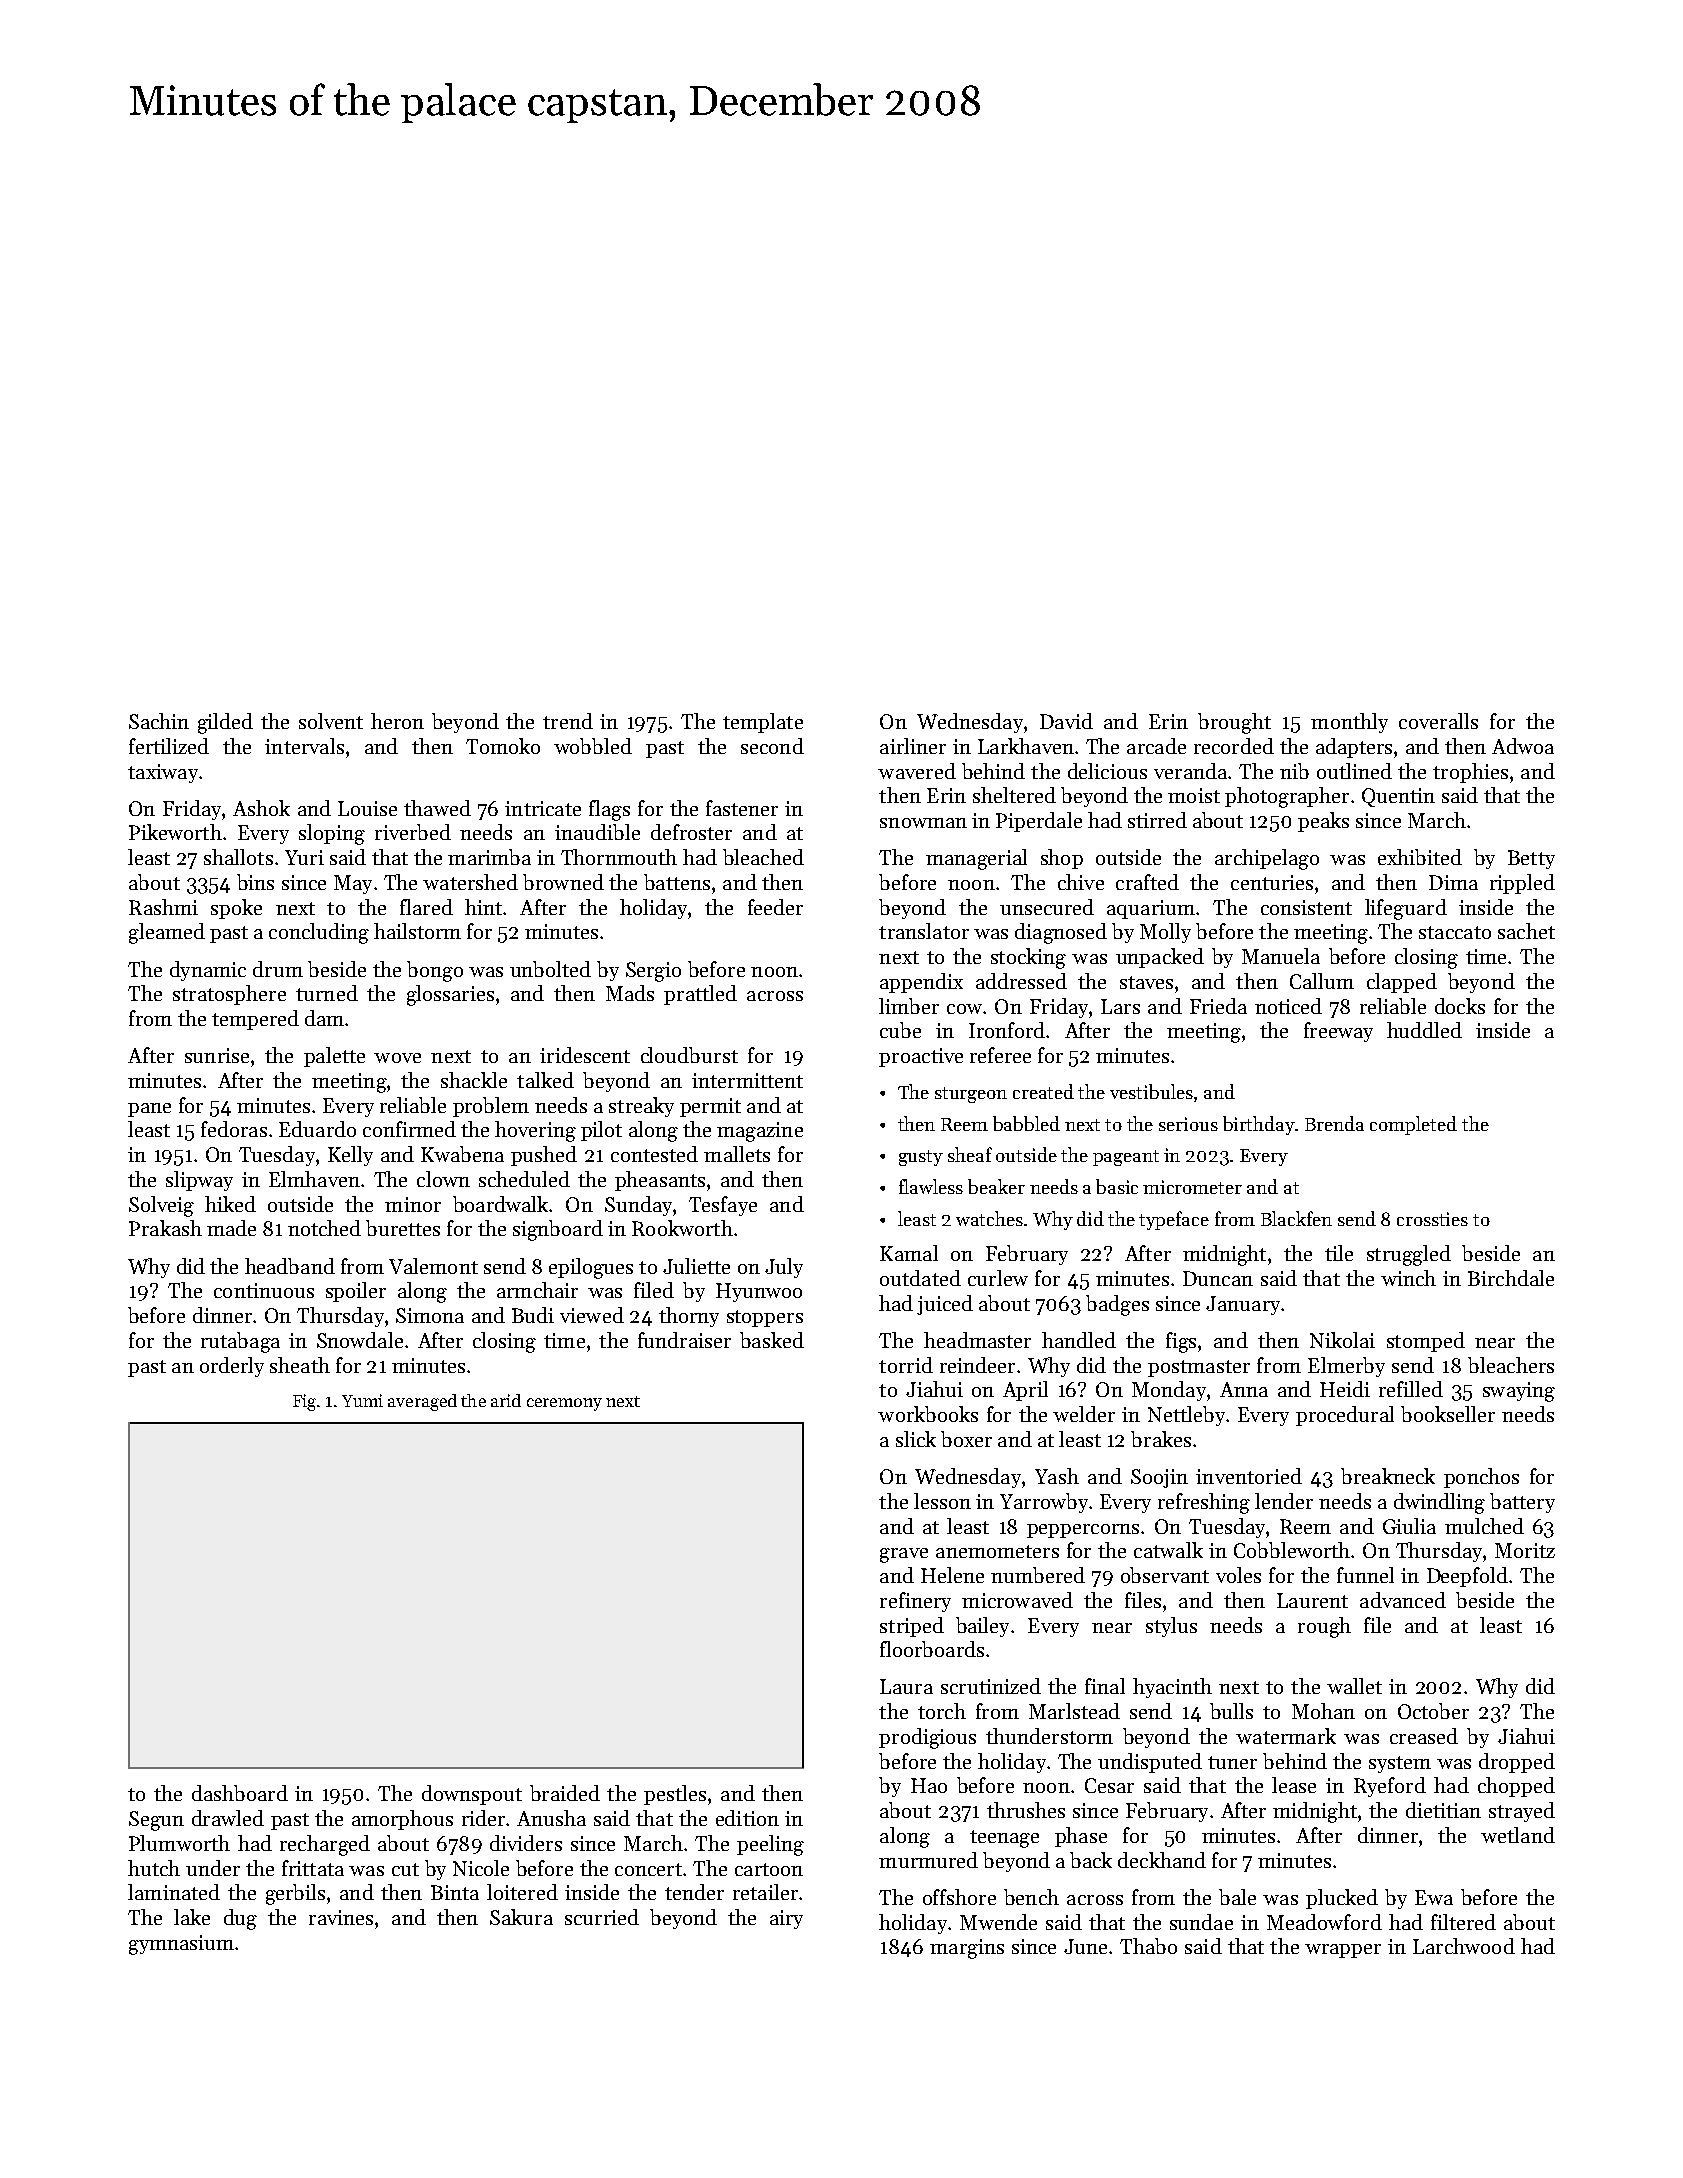  What do you see at coordinates (1066, 721) in the screenshot?
I see `David` at bounding box center [1066, 721].
